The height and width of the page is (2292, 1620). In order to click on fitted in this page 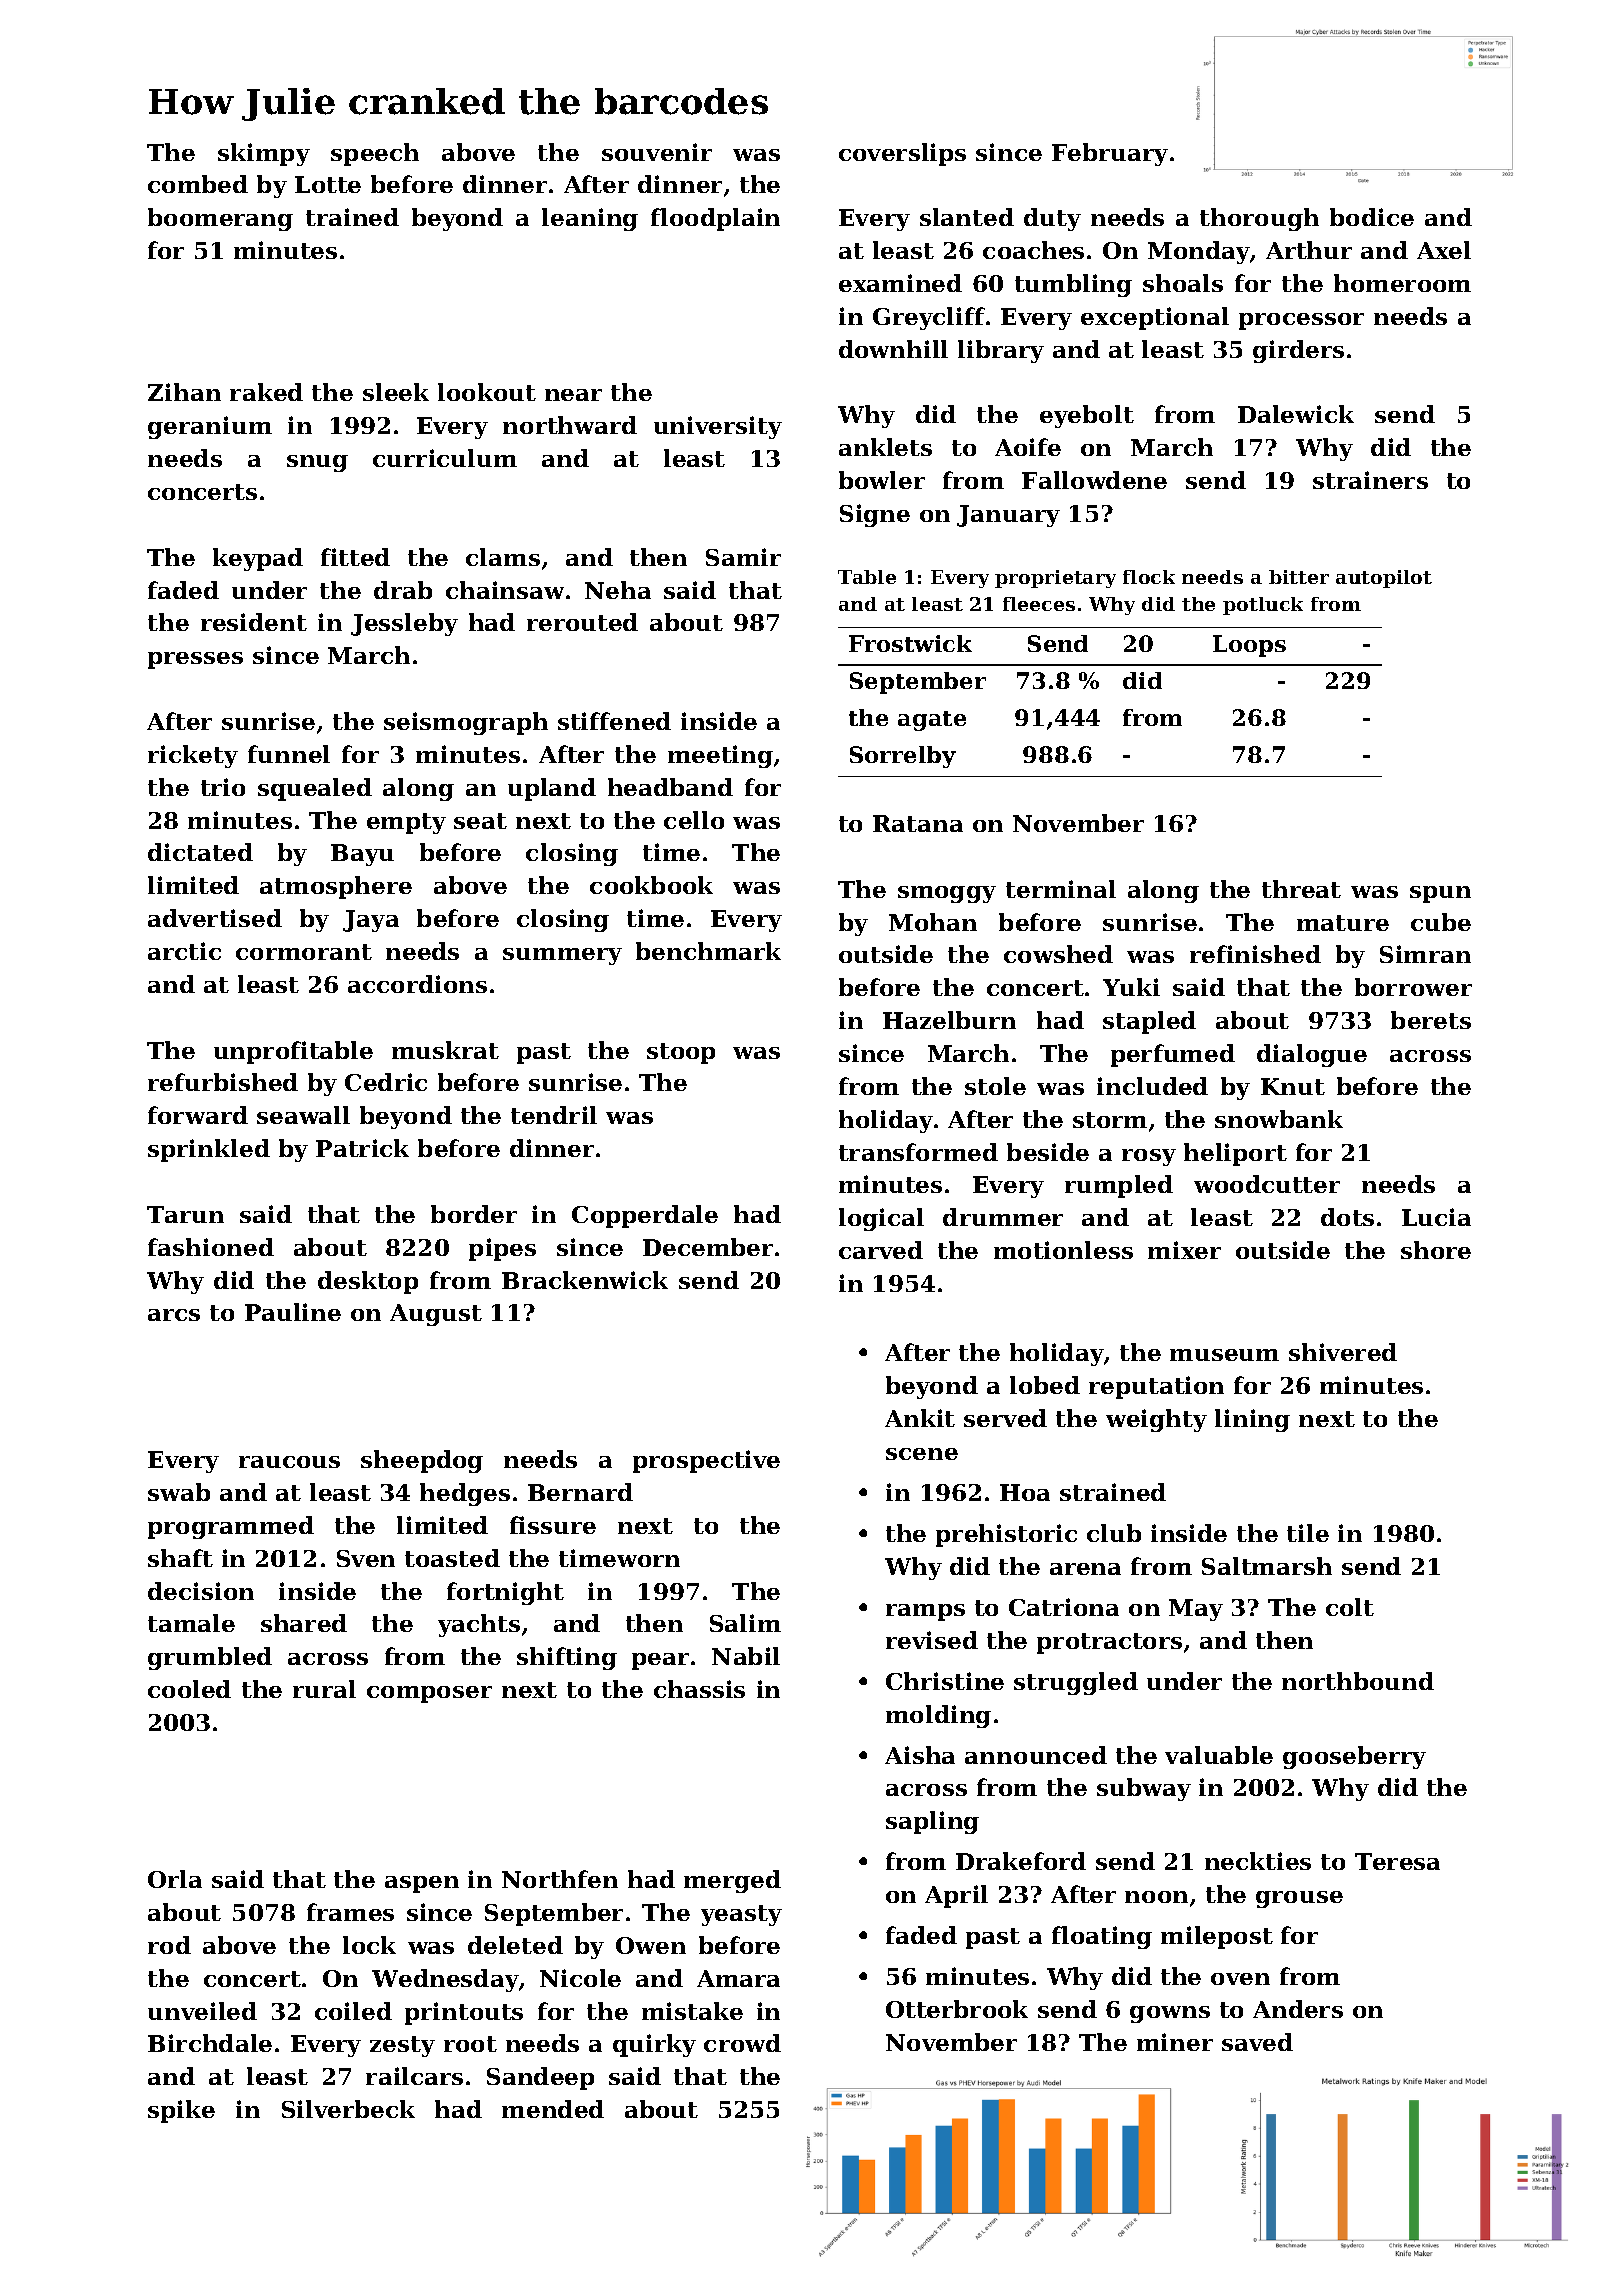, I will do `click(355, 557)`.
